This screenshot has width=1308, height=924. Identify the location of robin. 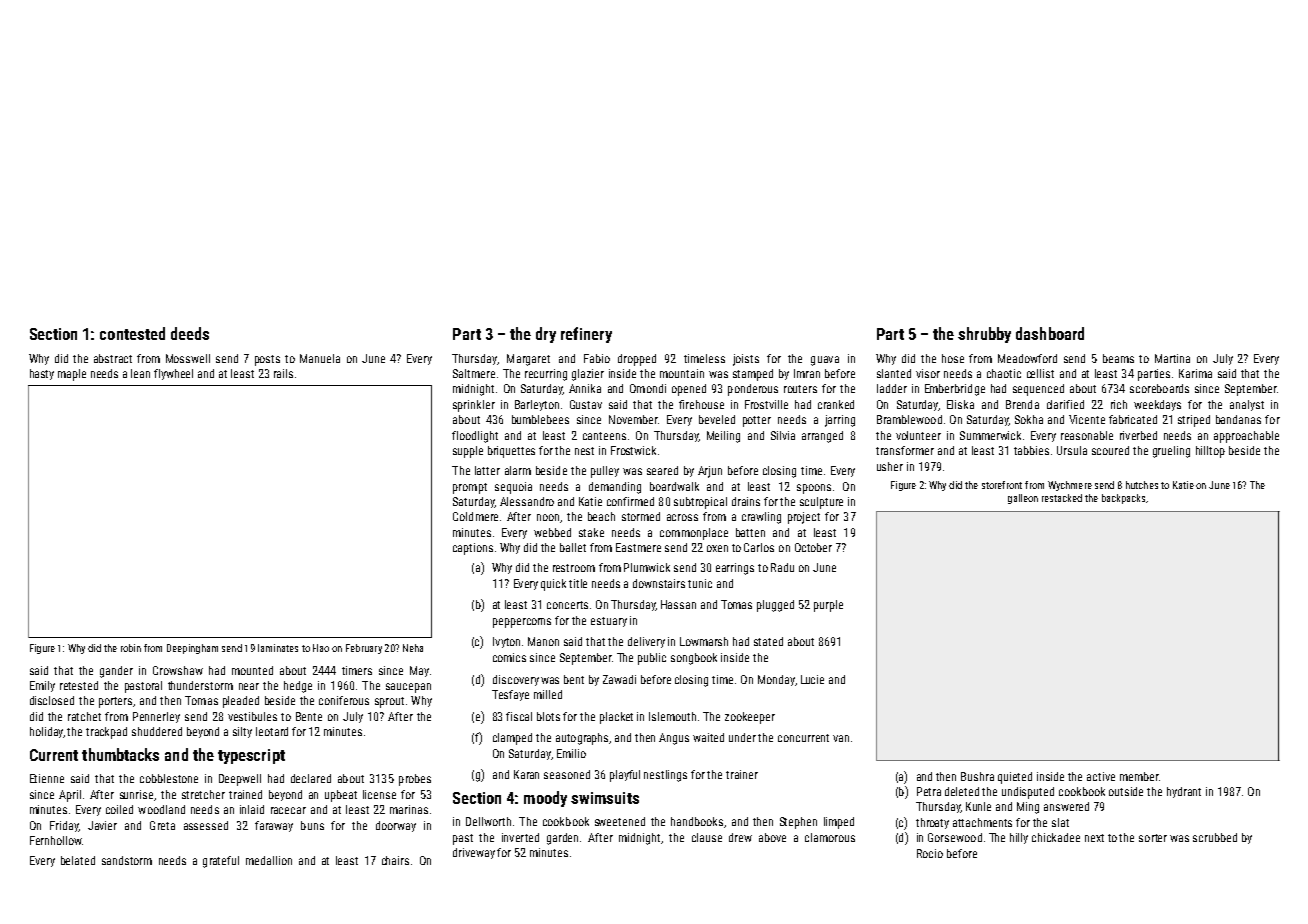
(131, 648).
